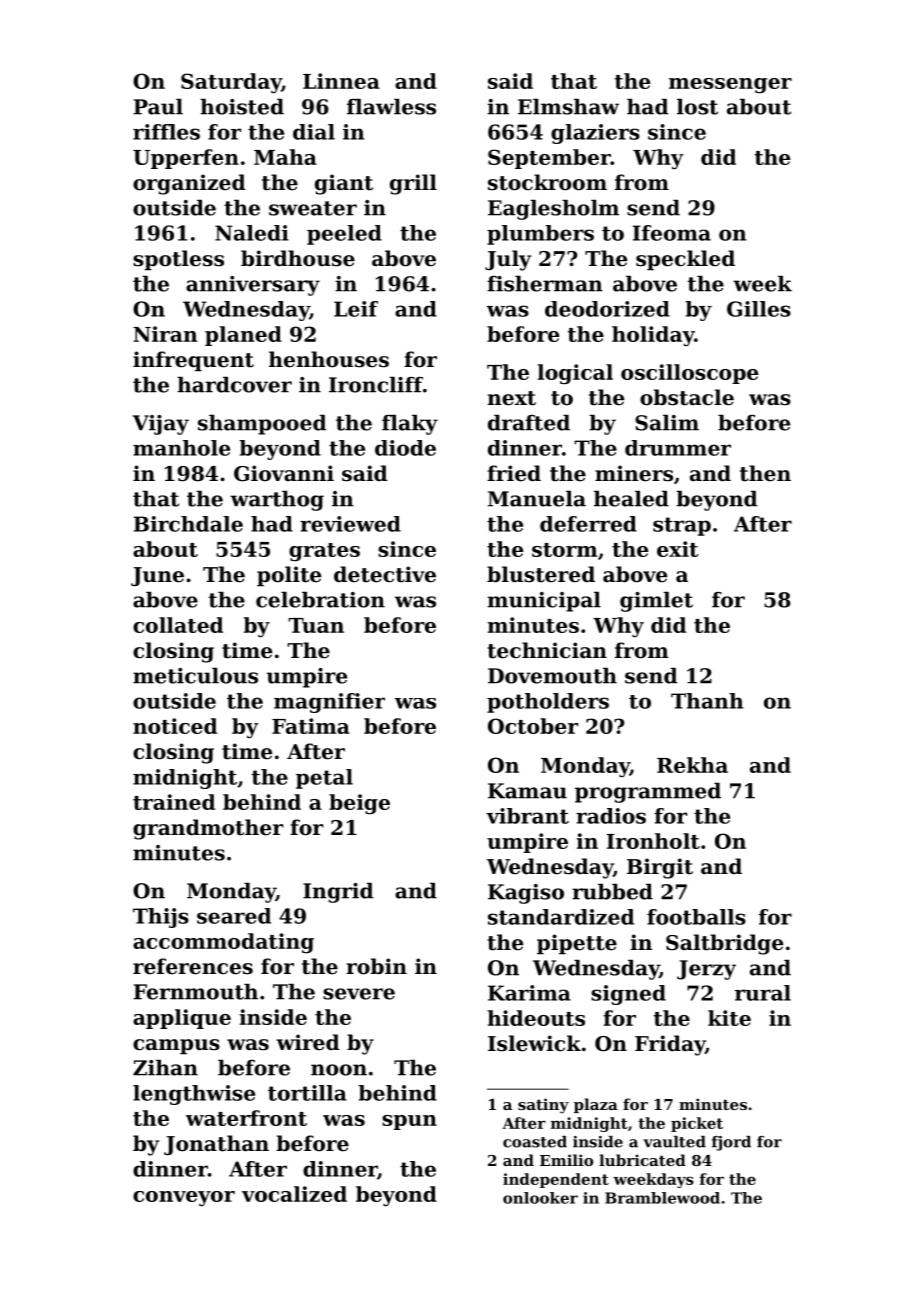  What do you see at coordinates (262, 425) in the page?
I see `shampooed` at bounding box center [262, 425].
